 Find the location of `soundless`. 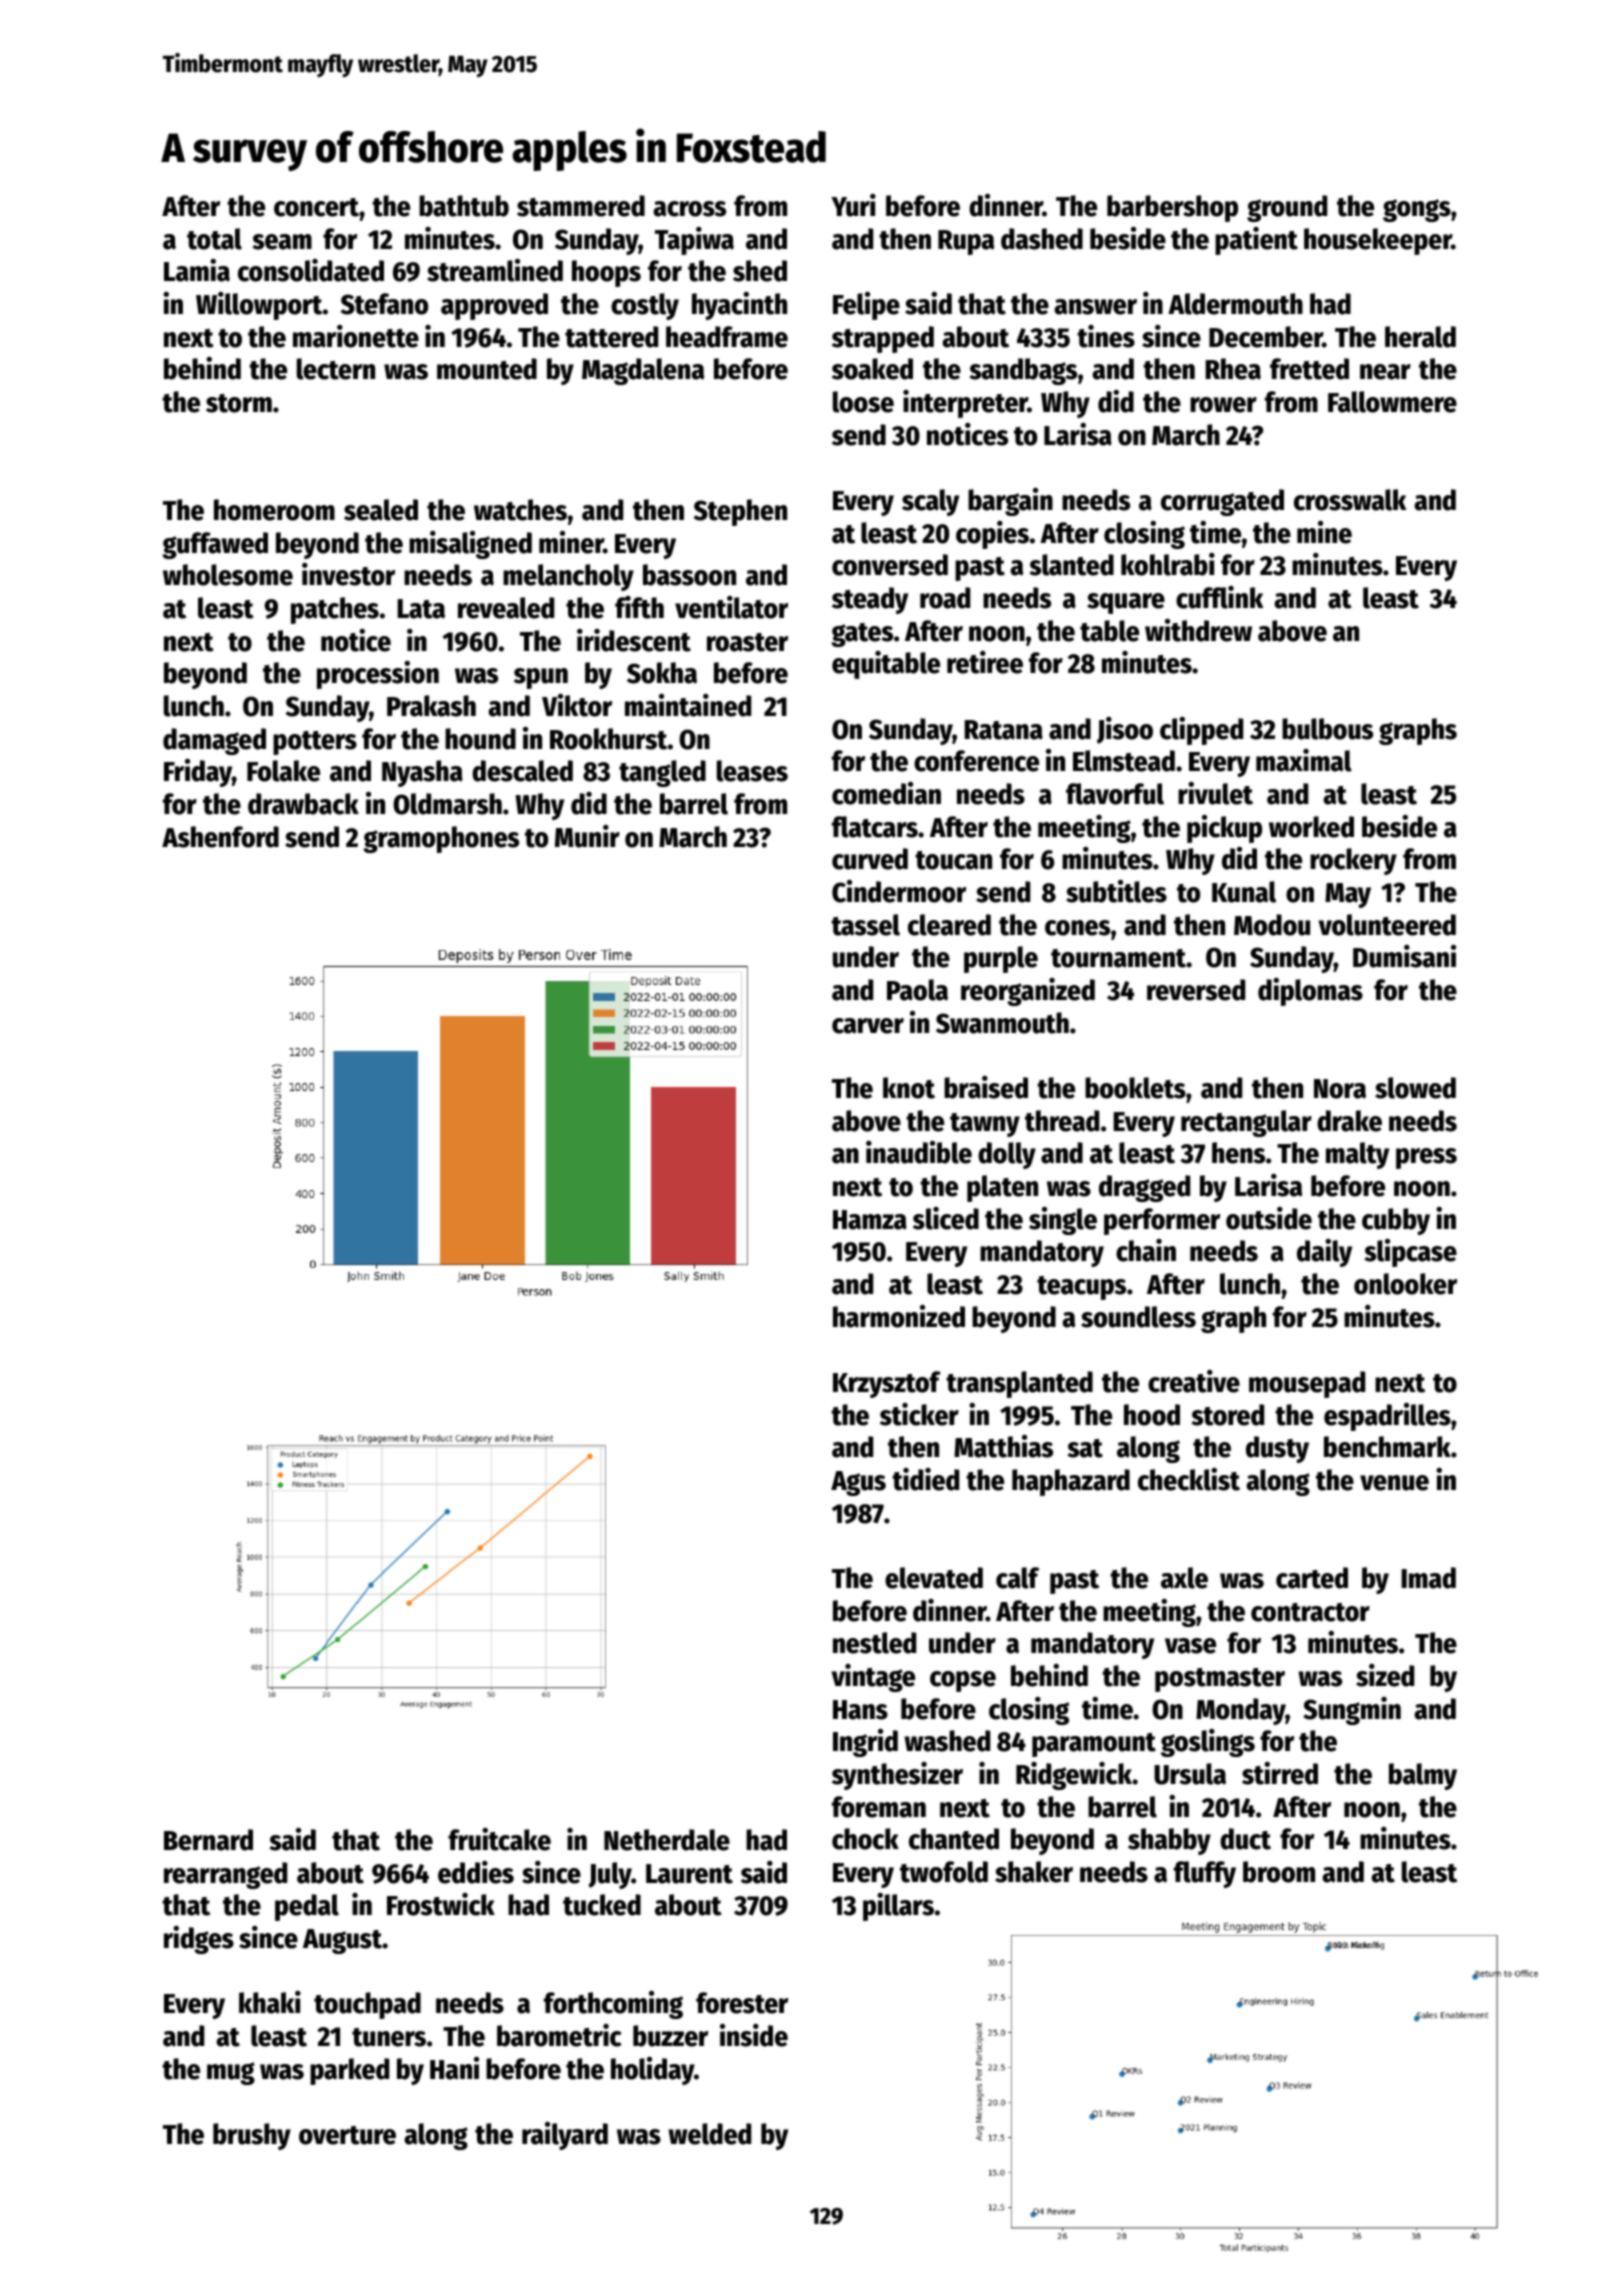

soundless is located at coordinates (1138, 1317).
